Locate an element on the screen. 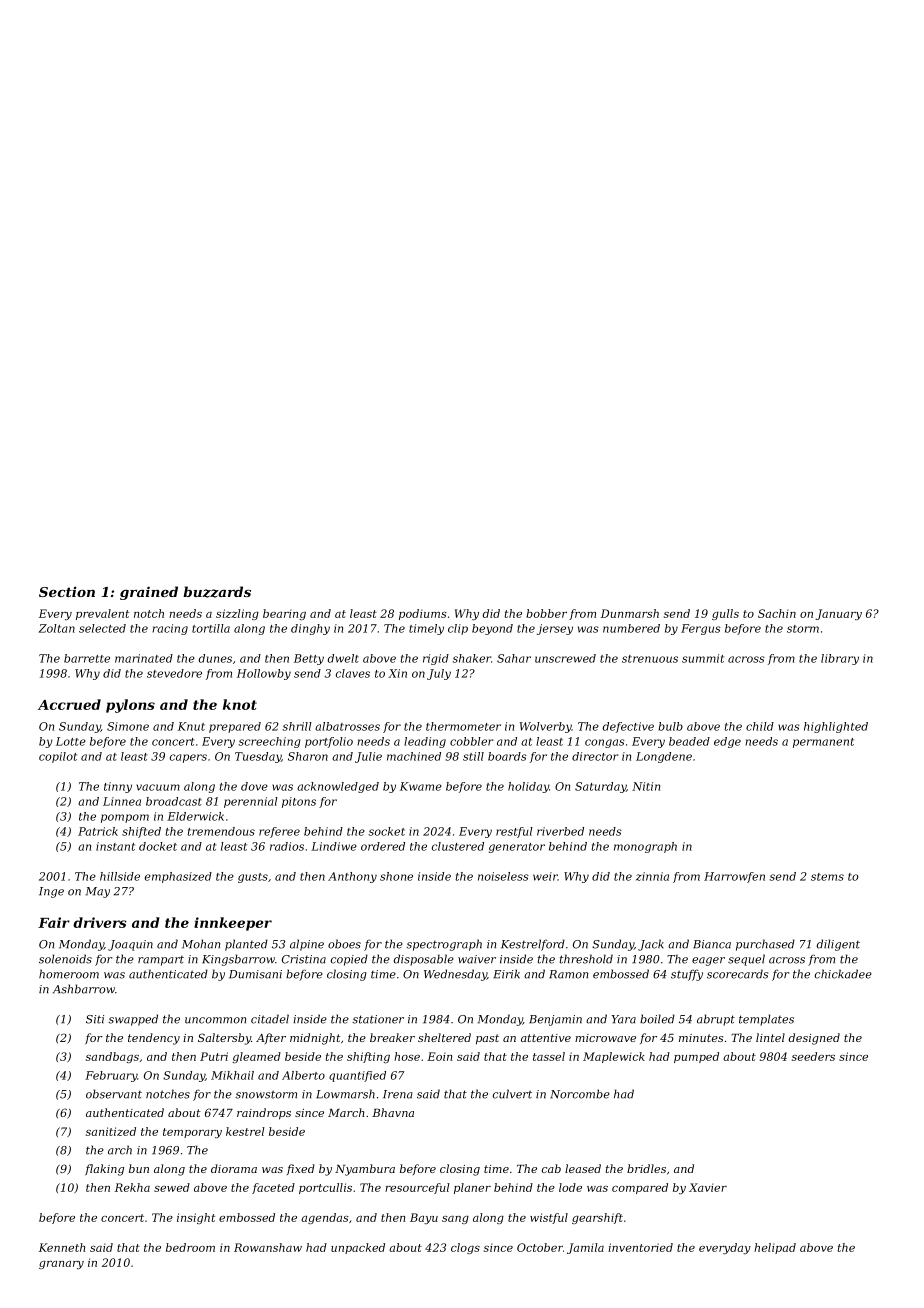 Image resolution: width=924 pixels, height=1308 pixels. dinghy is located at coordinates (310, 629).
